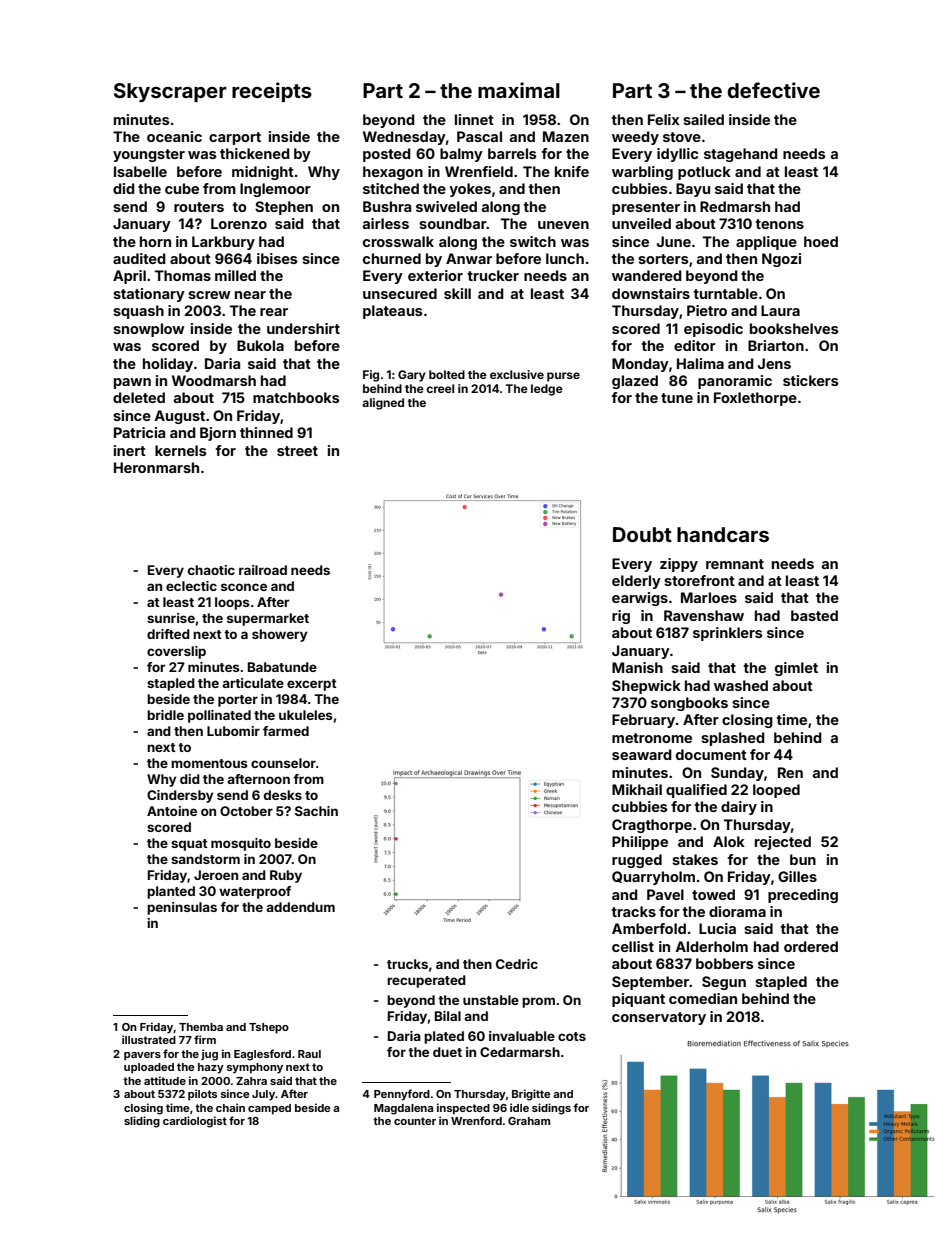 The image size is (952, 1233). What do you see at coordinates (517, 374) in the screenshot?
I see `exclusive` at bounding box center [517, 374].
